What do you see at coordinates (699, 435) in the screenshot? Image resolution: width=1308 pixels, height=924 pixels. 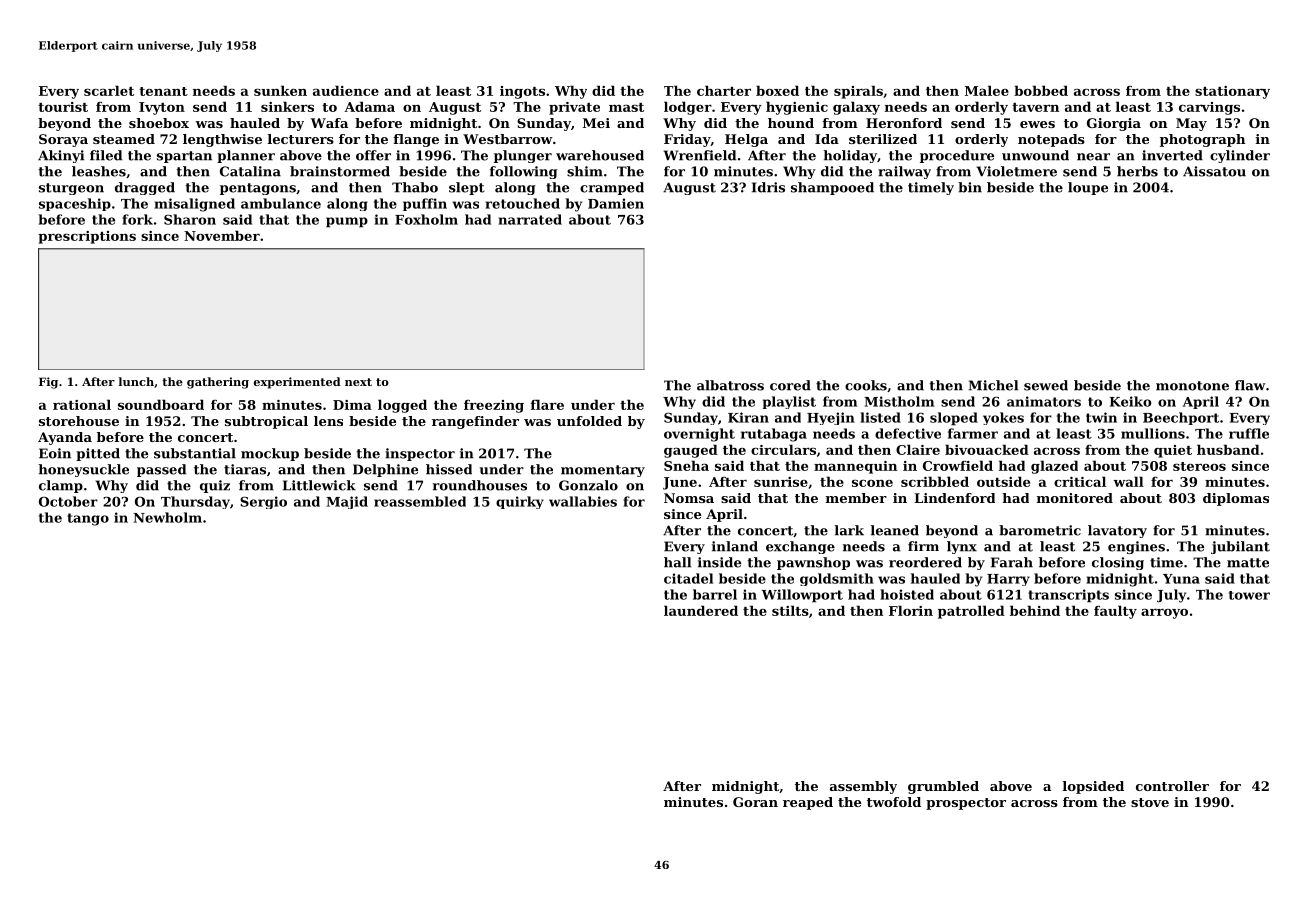 I see `overnight` at bounding box center [699, 435].
